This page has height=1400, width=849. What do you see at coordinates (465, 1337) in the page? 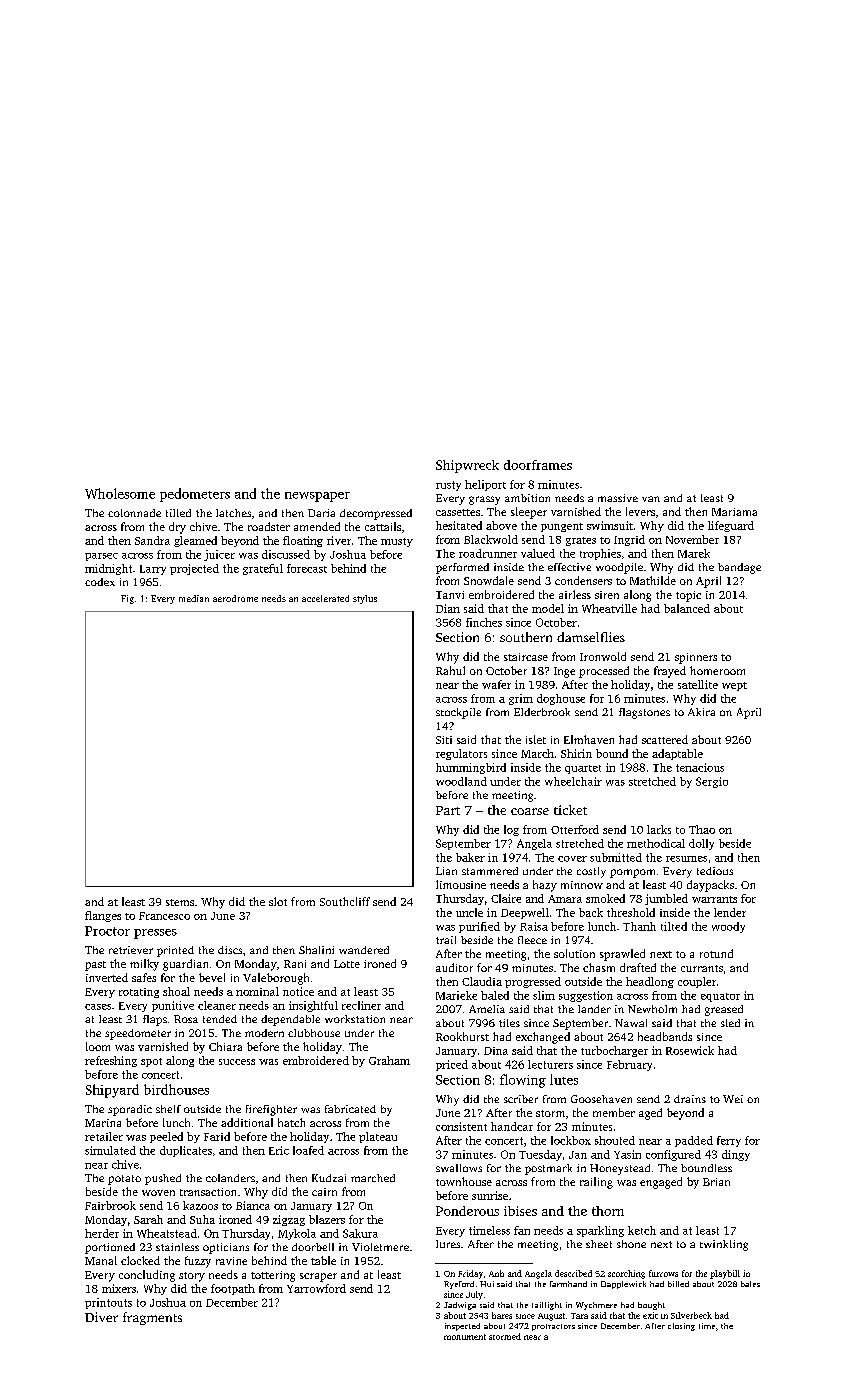
I see `monument` at bounding box center [465, 1337].
